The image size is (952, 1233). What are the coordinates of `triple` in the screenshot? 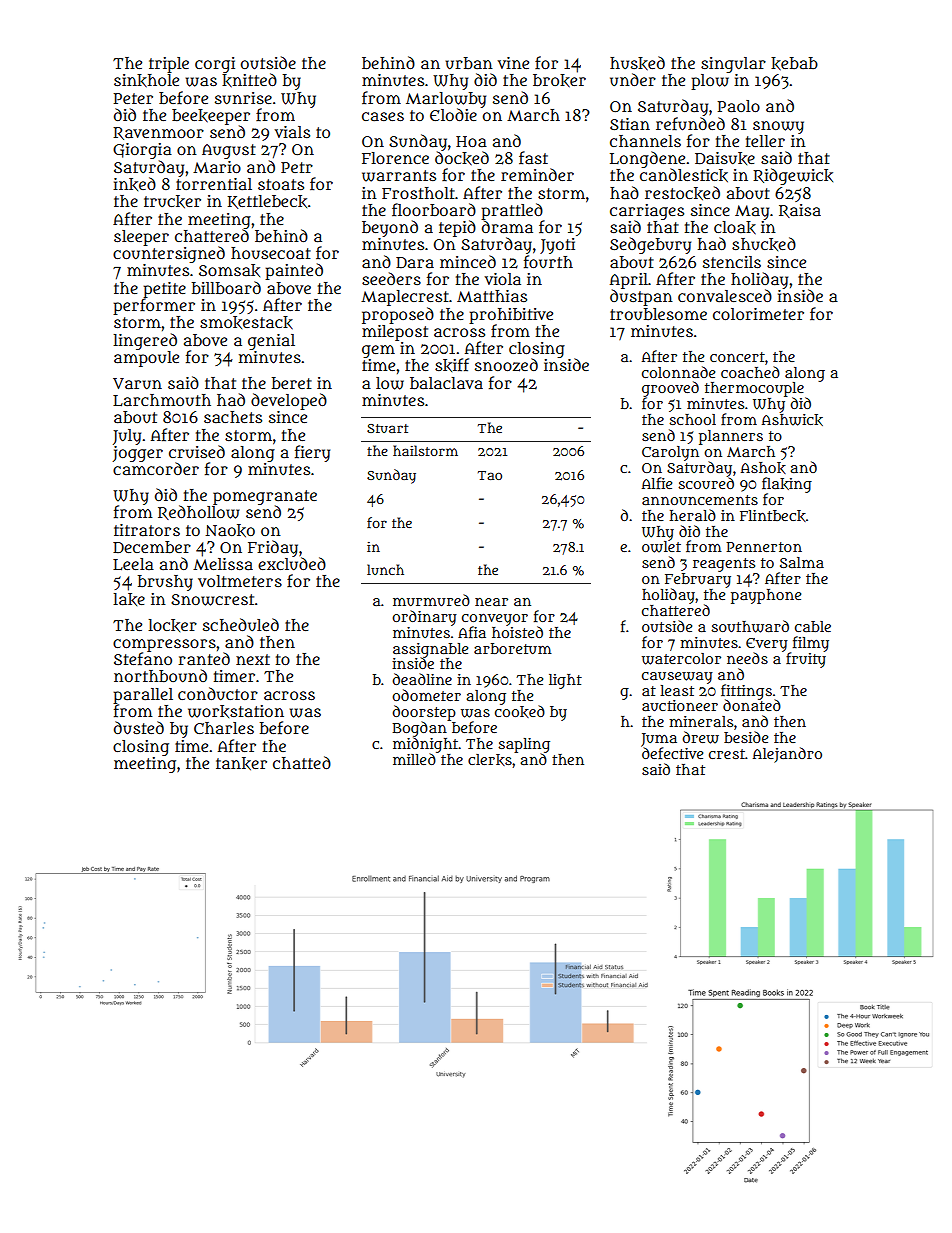 It's located at (169, 65).
